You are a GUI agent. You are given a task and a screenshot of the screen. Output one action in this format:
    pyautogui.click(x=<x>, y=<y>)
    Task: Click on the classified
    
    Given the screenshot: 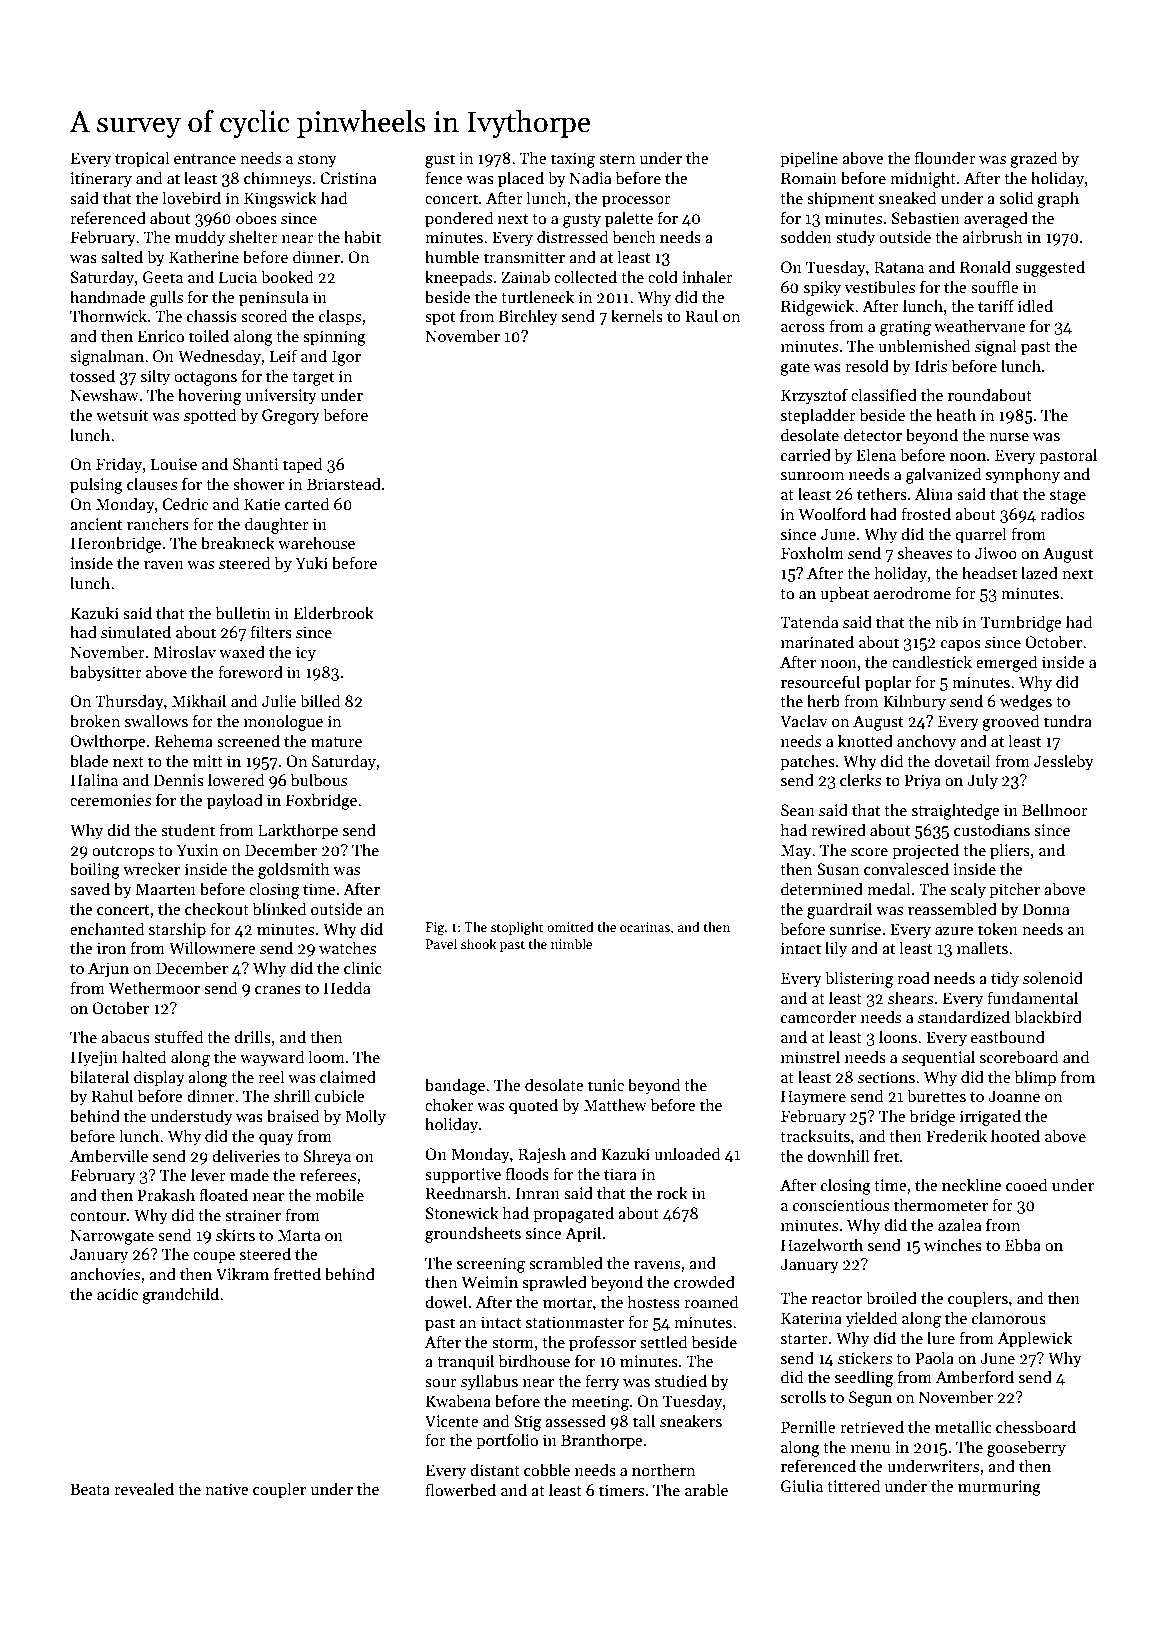 What is the action you would take?
    pyautogui.click(x=884, y=395)
